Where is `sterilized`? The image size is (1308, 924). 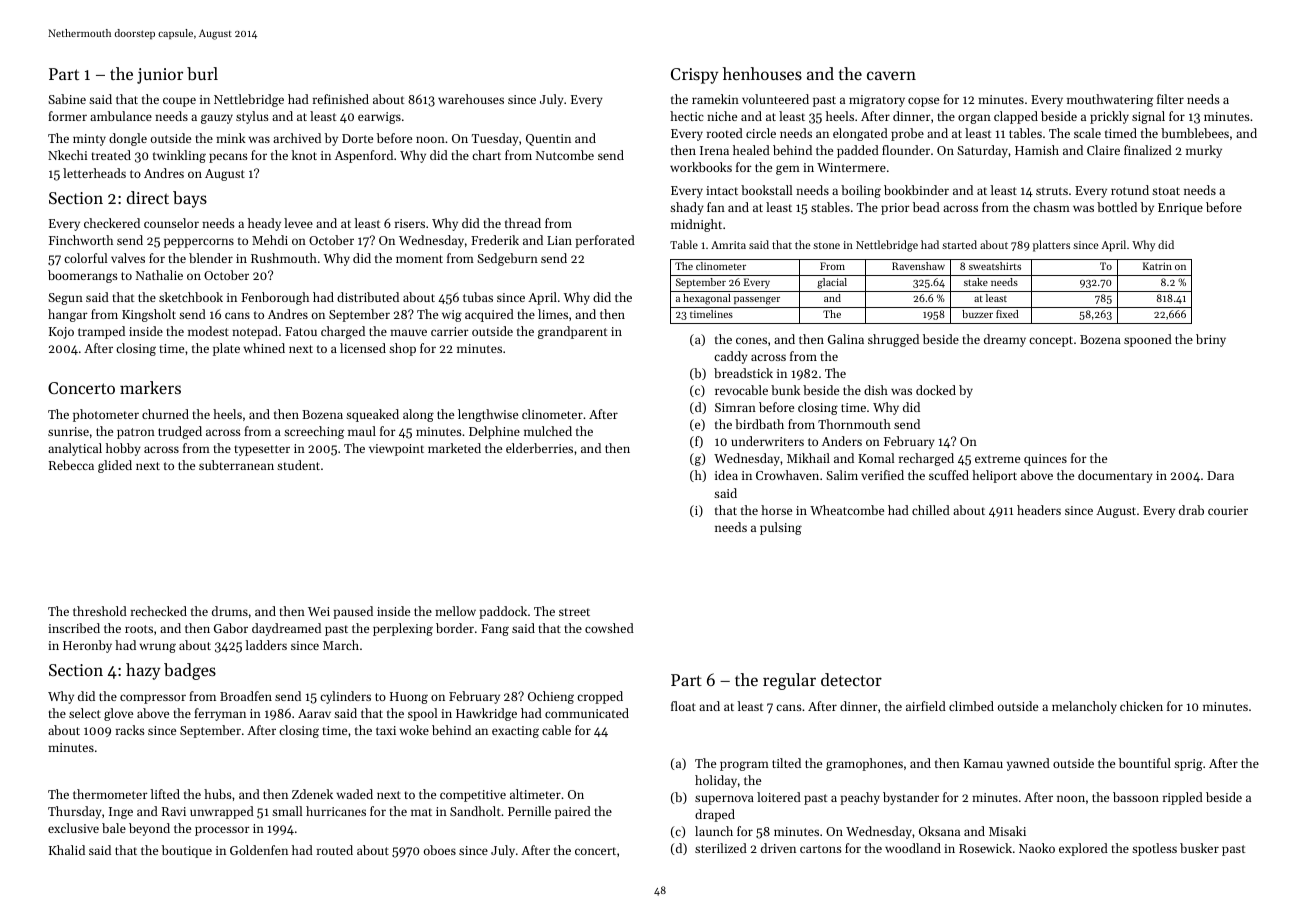 sterilized is located at coordinates (721, 848).
